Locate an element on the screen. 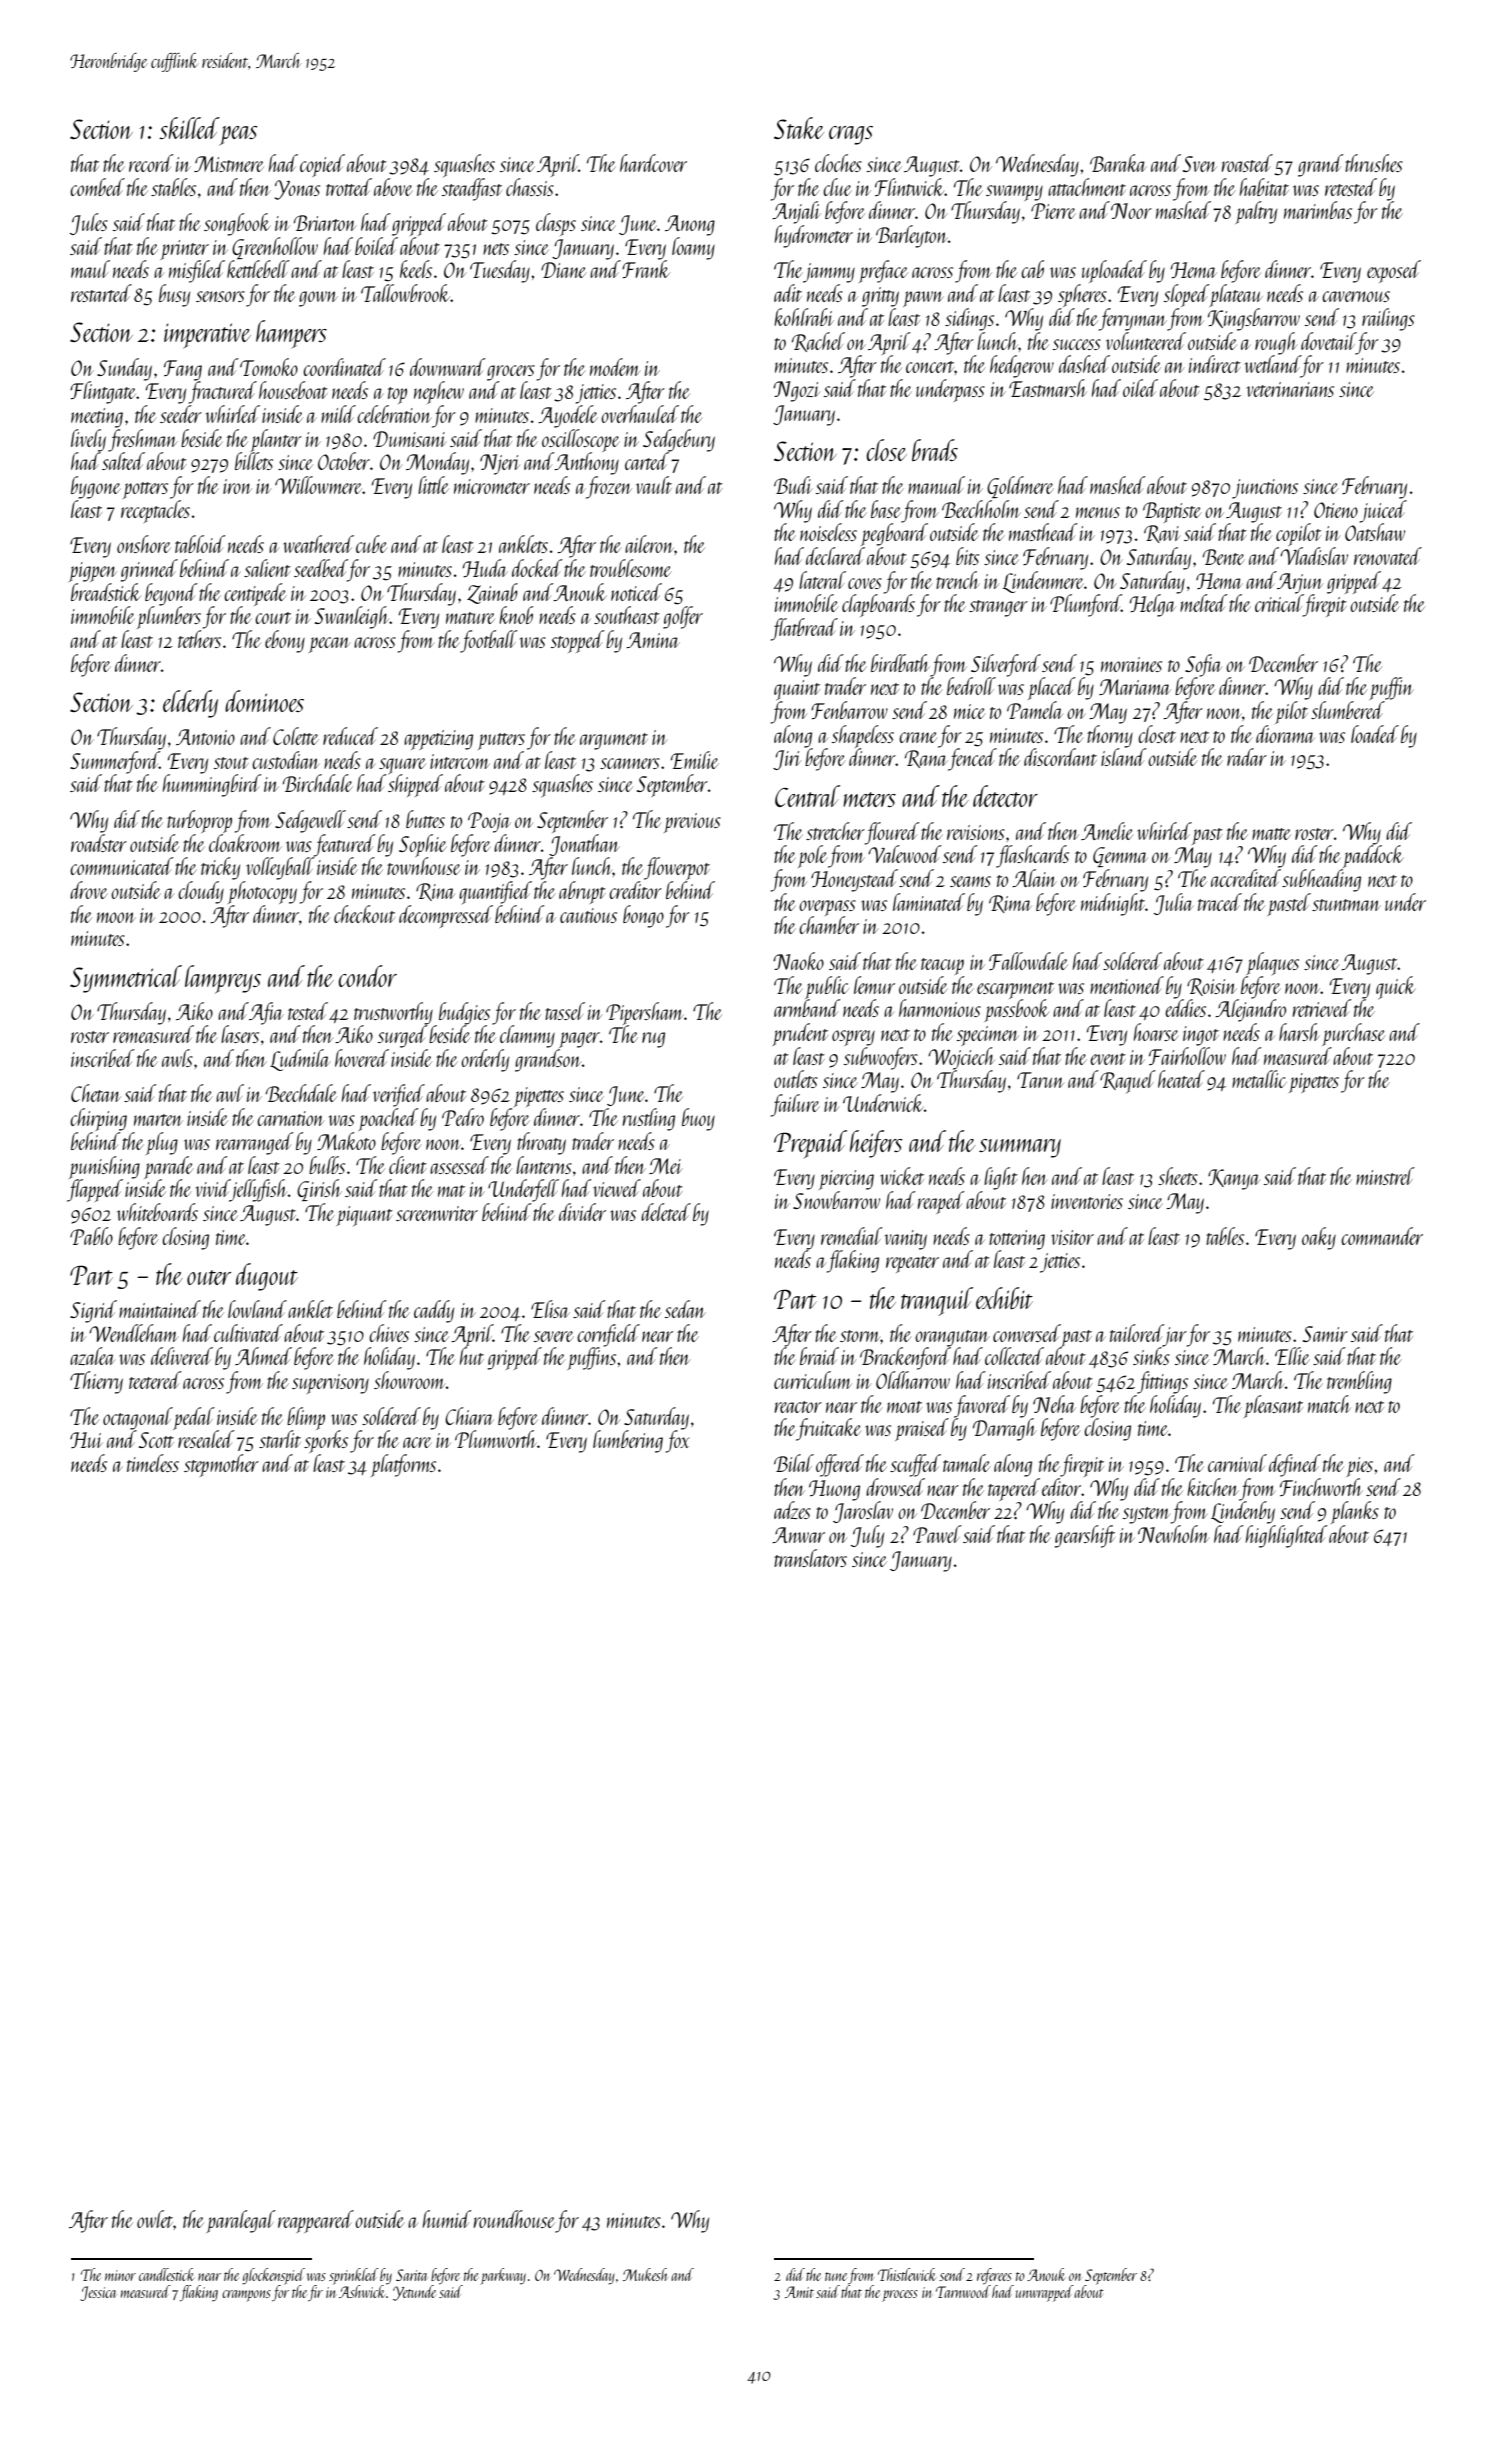  oaky is located at coordinates (1319, 1238).
